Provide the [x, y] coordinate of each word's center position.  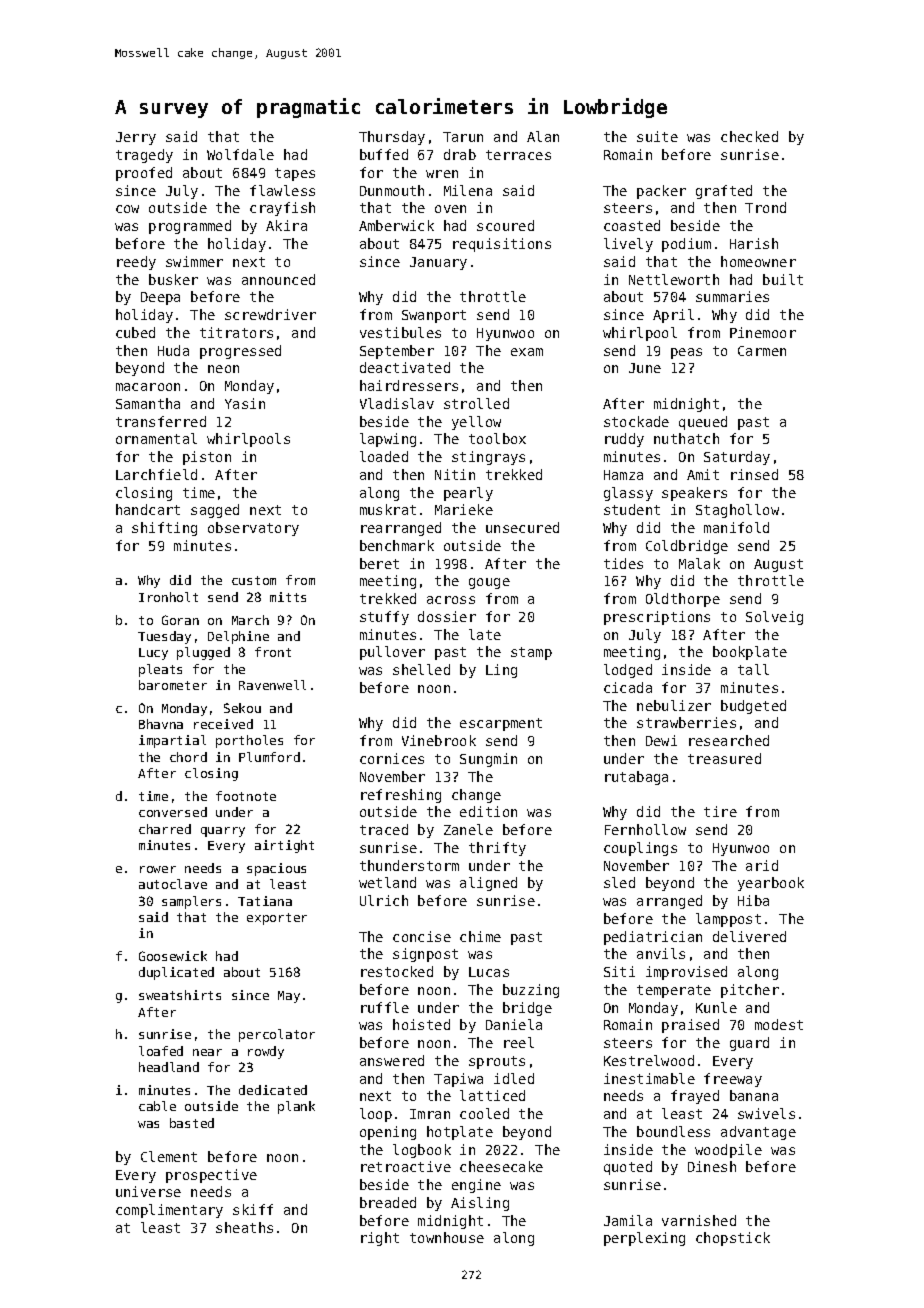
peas [686, 353]
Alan [543, 136]
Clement [169, 1156]
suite [657, 136]
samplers [191, 902]
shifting [164, 529]
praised [690, 1026]
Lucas [489, 972]
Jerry [136, 138]
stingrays [488, 458]
